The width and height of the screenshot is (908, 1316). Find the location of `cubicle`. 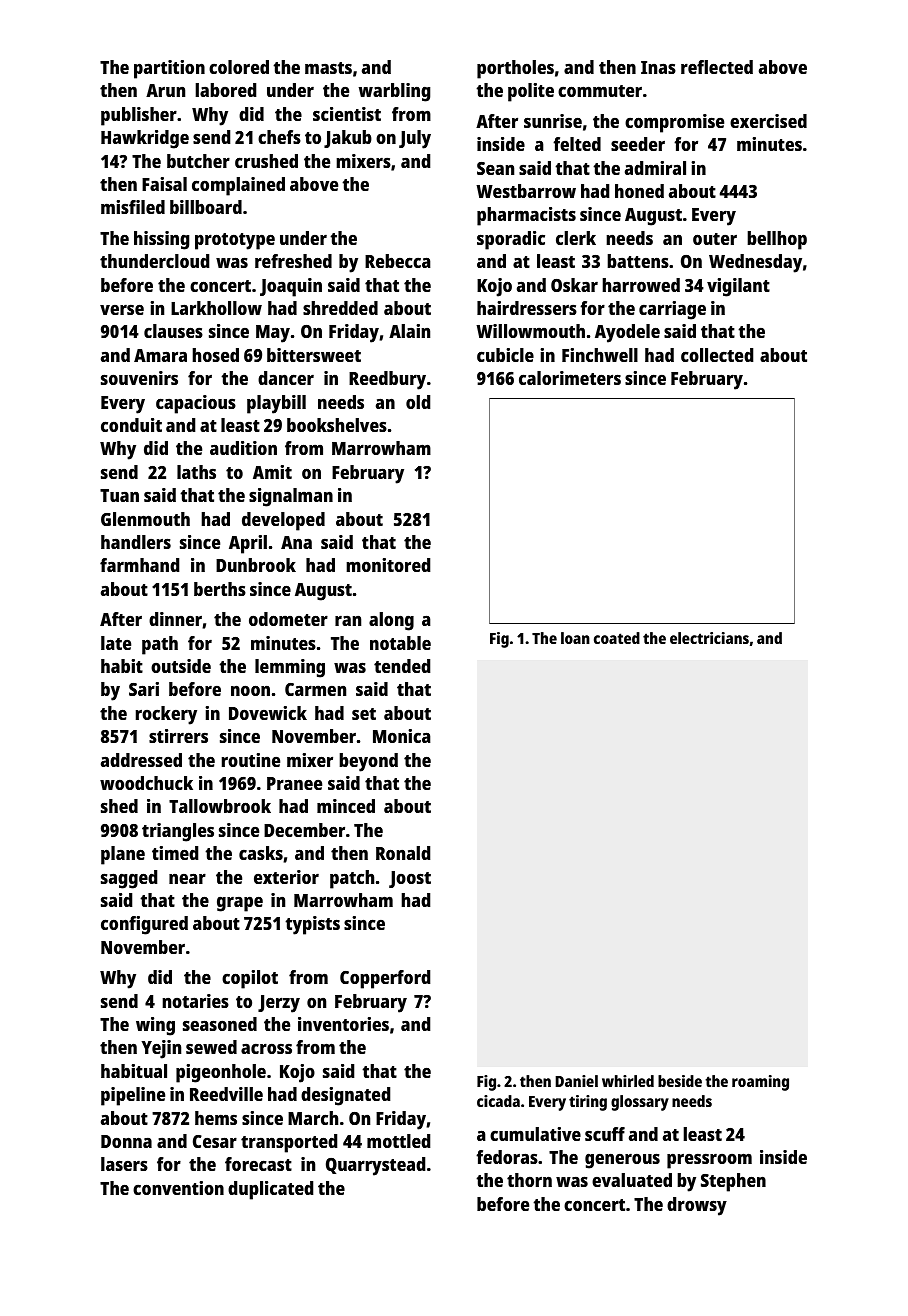

cubicle is located at coordinates (505, 355).
